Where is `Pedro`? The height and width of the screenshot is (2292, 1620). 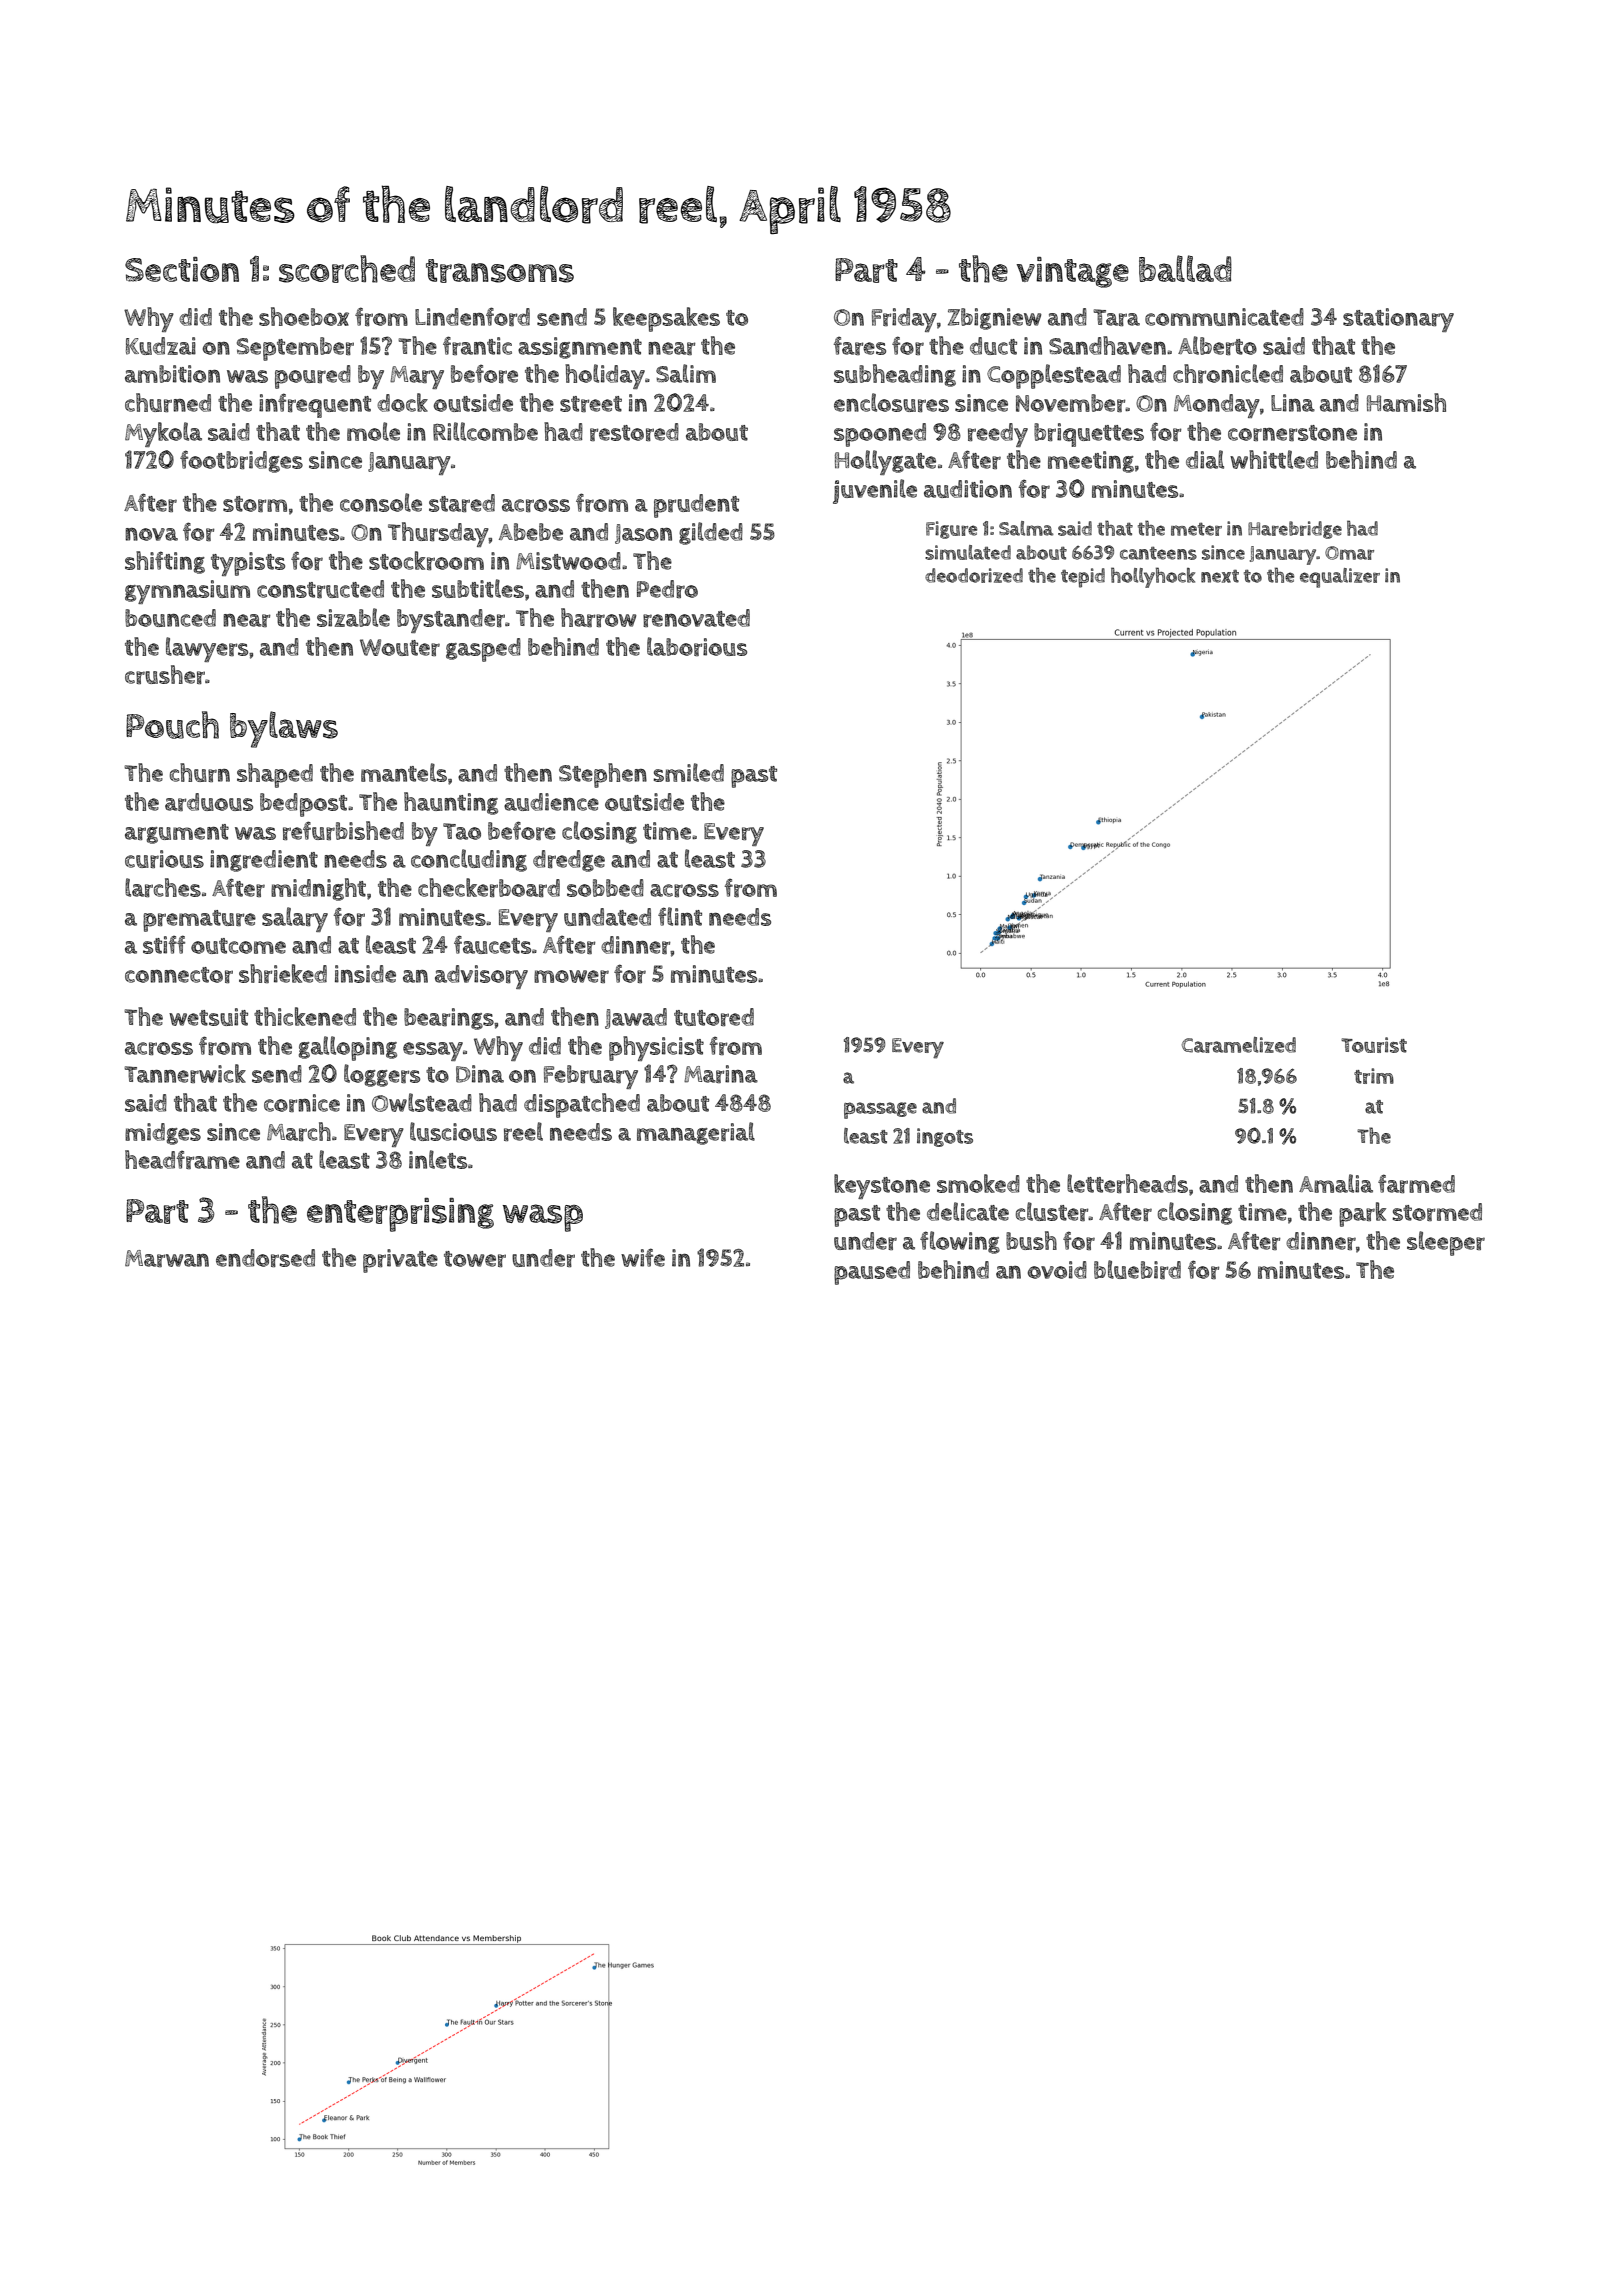 Pedro is located at coordinates (667, 589).
